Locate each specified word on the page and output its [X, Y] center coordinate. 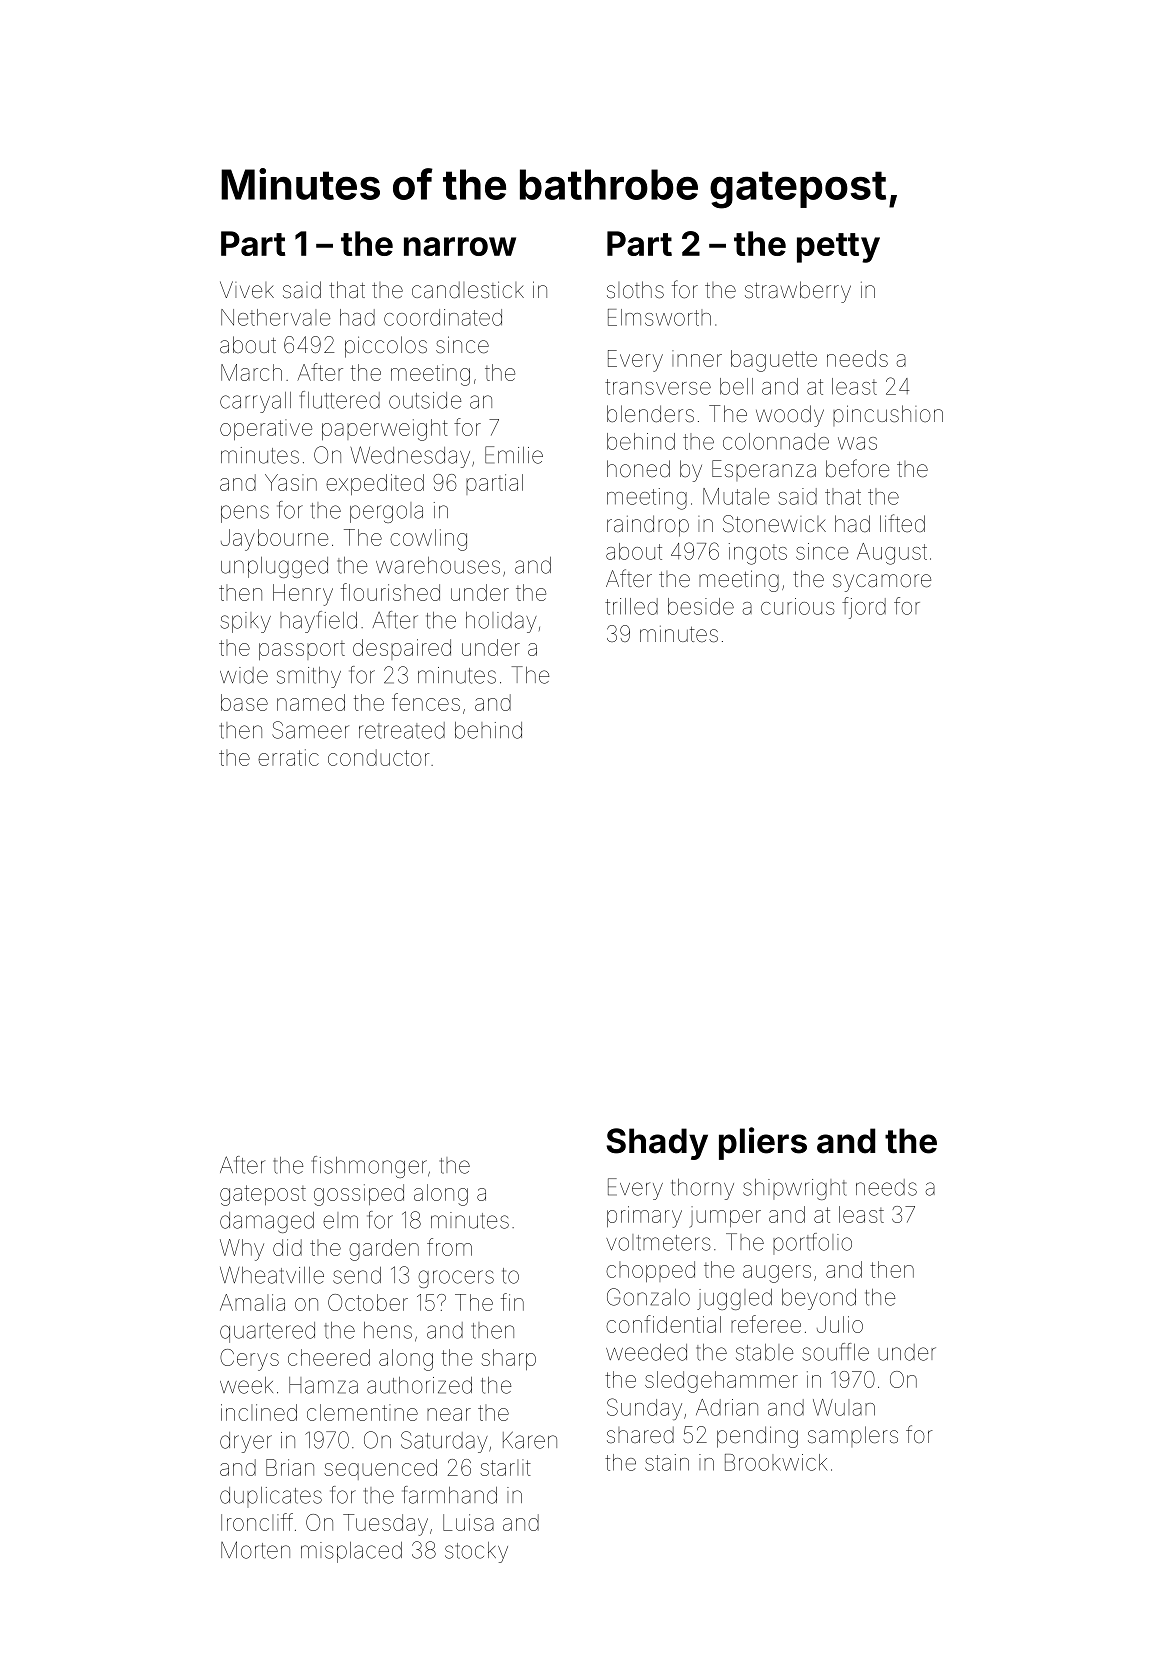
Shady [657, 1144]
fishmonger [369, 1167]
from [449, 1247]
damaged [267, 1222]
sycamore [882, 583]
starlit [505, 1467]
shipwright [794, 1189]
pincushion [888, 415]
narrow [460, 246]
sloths [635, 290]
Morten [255, 1550]
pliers [763, 1143]
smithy [309, 677]
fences [426, 702]
